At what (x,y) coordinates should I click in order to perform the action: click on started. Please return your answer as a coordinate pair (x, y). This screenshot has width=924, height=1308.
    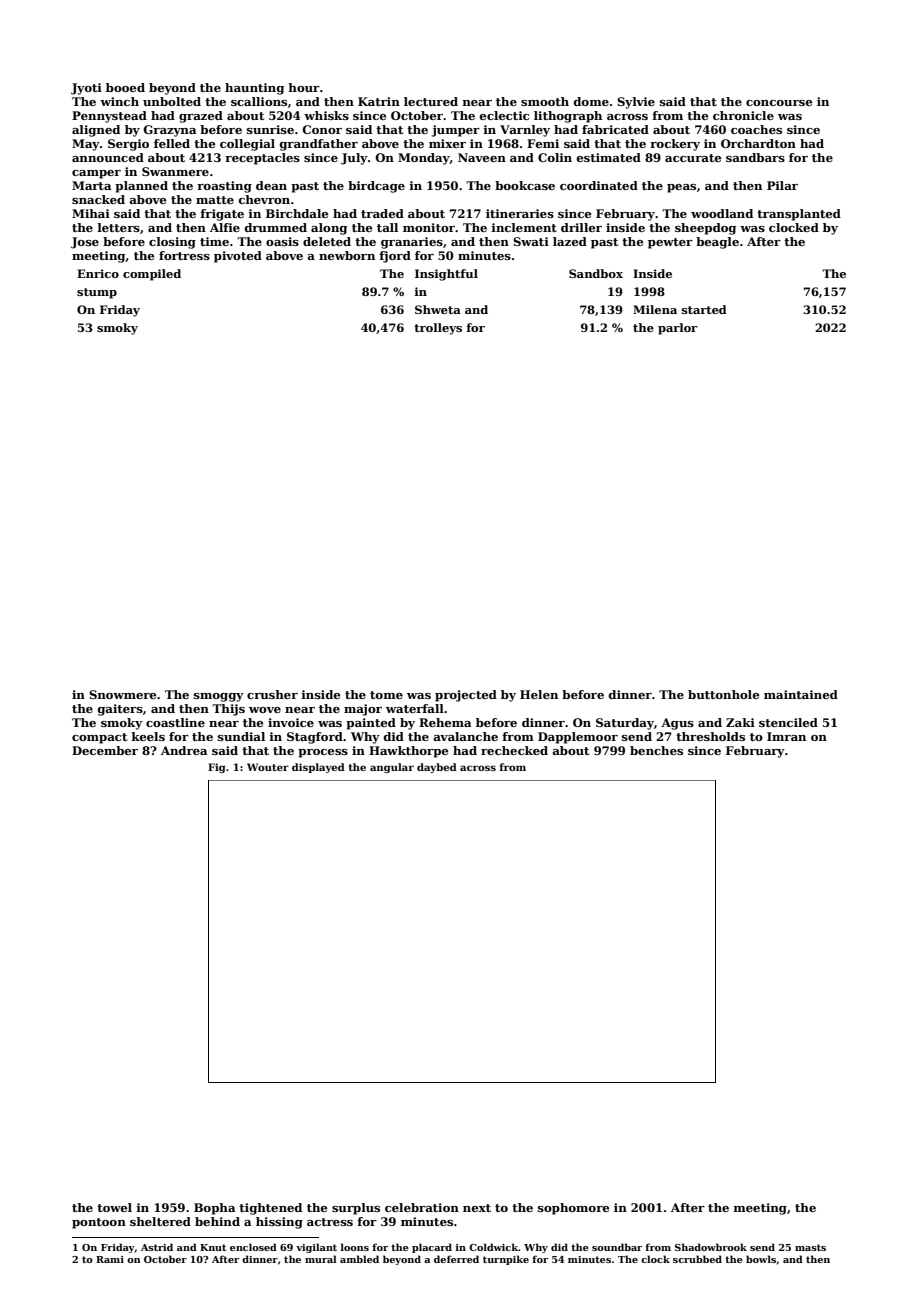
    Looking at the image, I should click on (704, 309).
